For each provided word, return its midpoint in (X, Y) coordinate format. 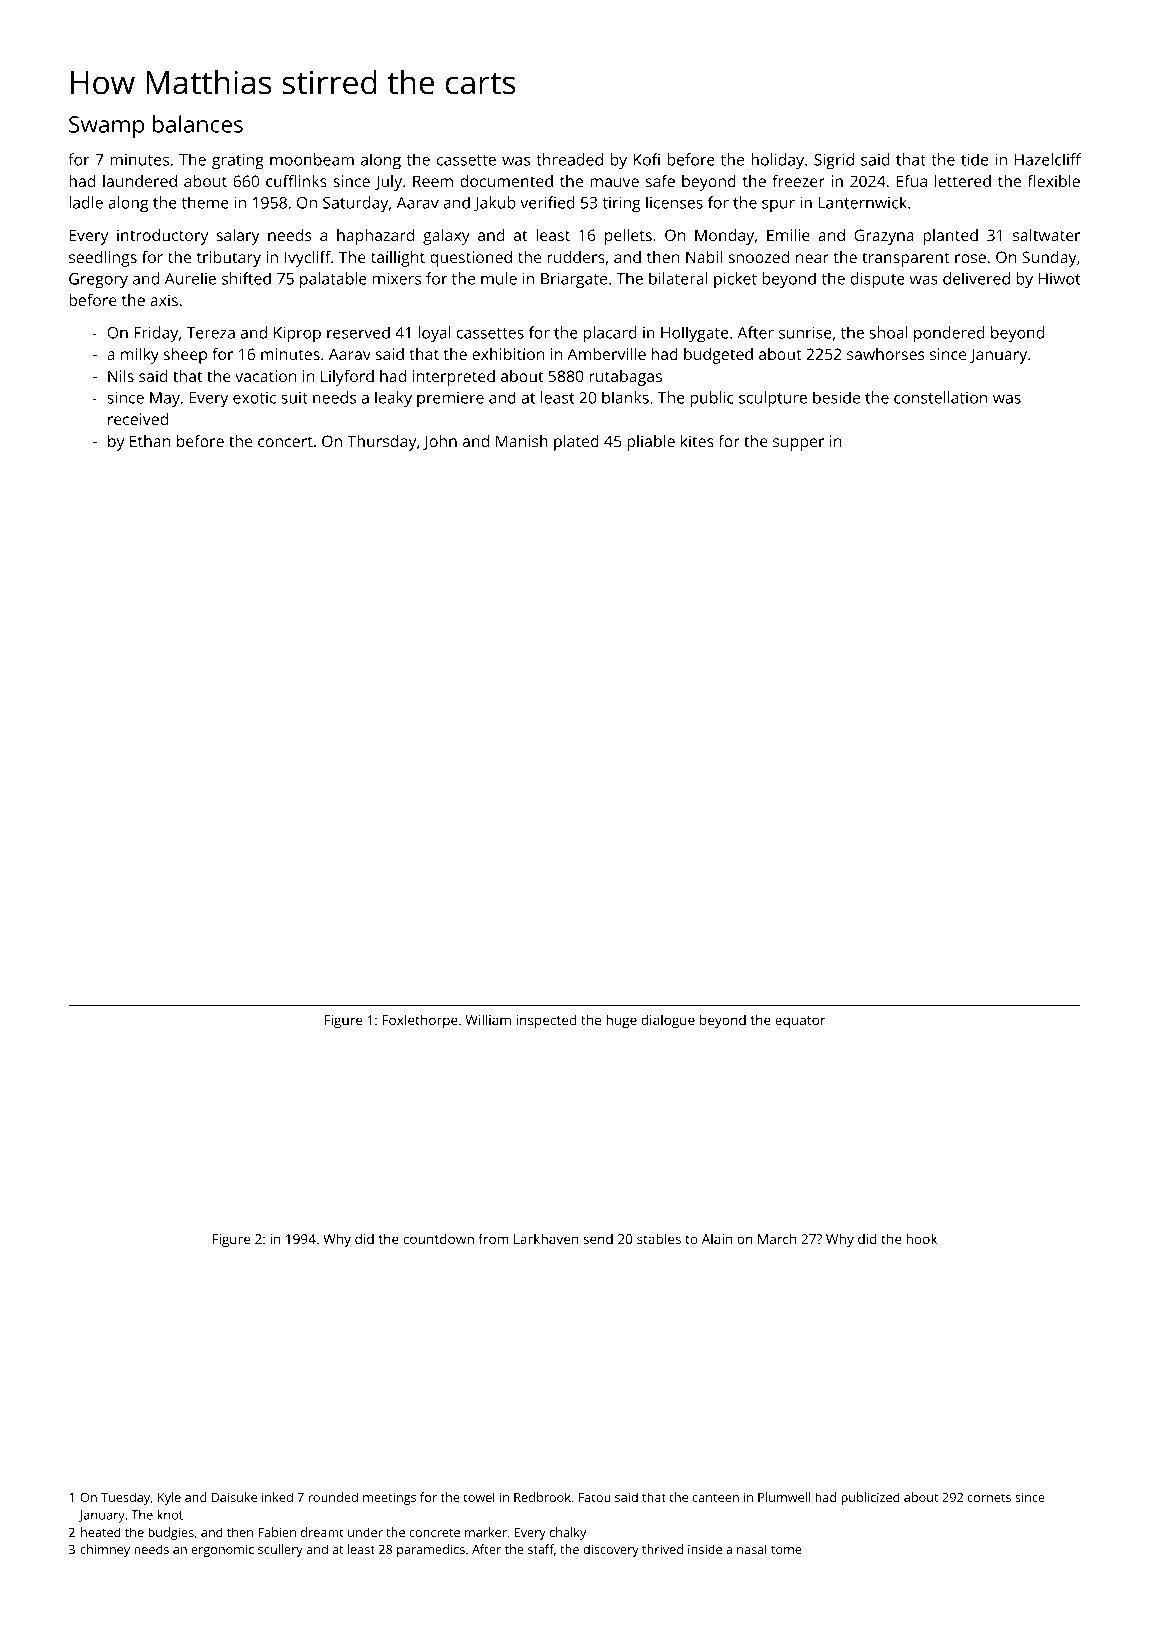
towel (479, 1497)
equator (800, 1022)
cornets (989, 1498)
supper (798, 444)
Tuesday (125, 1498)
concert (285, 441)
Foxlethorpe (420, 1021)
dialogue (668, 1021)
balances (198, 124)
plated (576, 443)
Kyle (169, 1498)
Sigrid (834, 161)
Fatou (594, 1497)
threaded (569, 159)
